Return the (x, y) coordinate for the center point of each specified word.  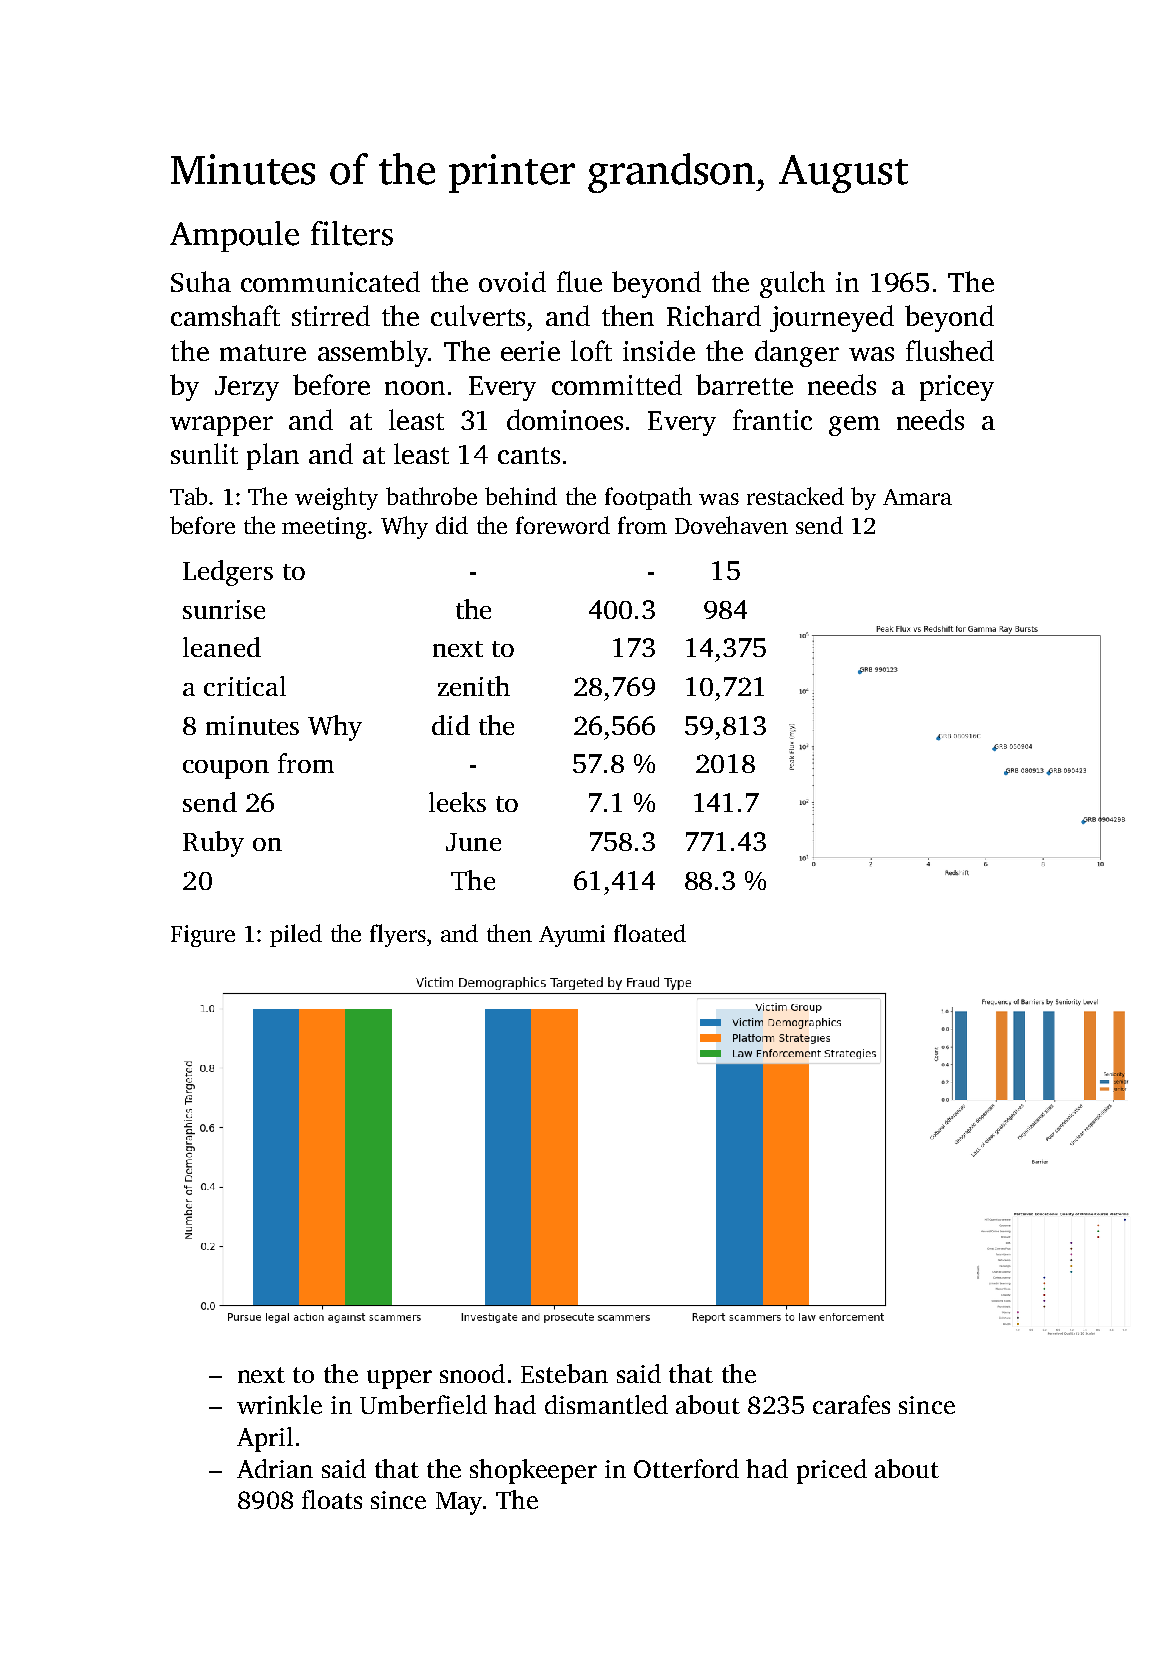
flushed (950, 350)
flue (579, 281)
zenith (474, 686)
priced (832, 1471)
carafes (851, 1404)
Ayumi (572, 936)
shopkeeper (533, 1471)
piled (296, 935)
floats (332, 1499)
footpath (648, 498)
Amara (917, 497)
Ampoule (234, 236)
